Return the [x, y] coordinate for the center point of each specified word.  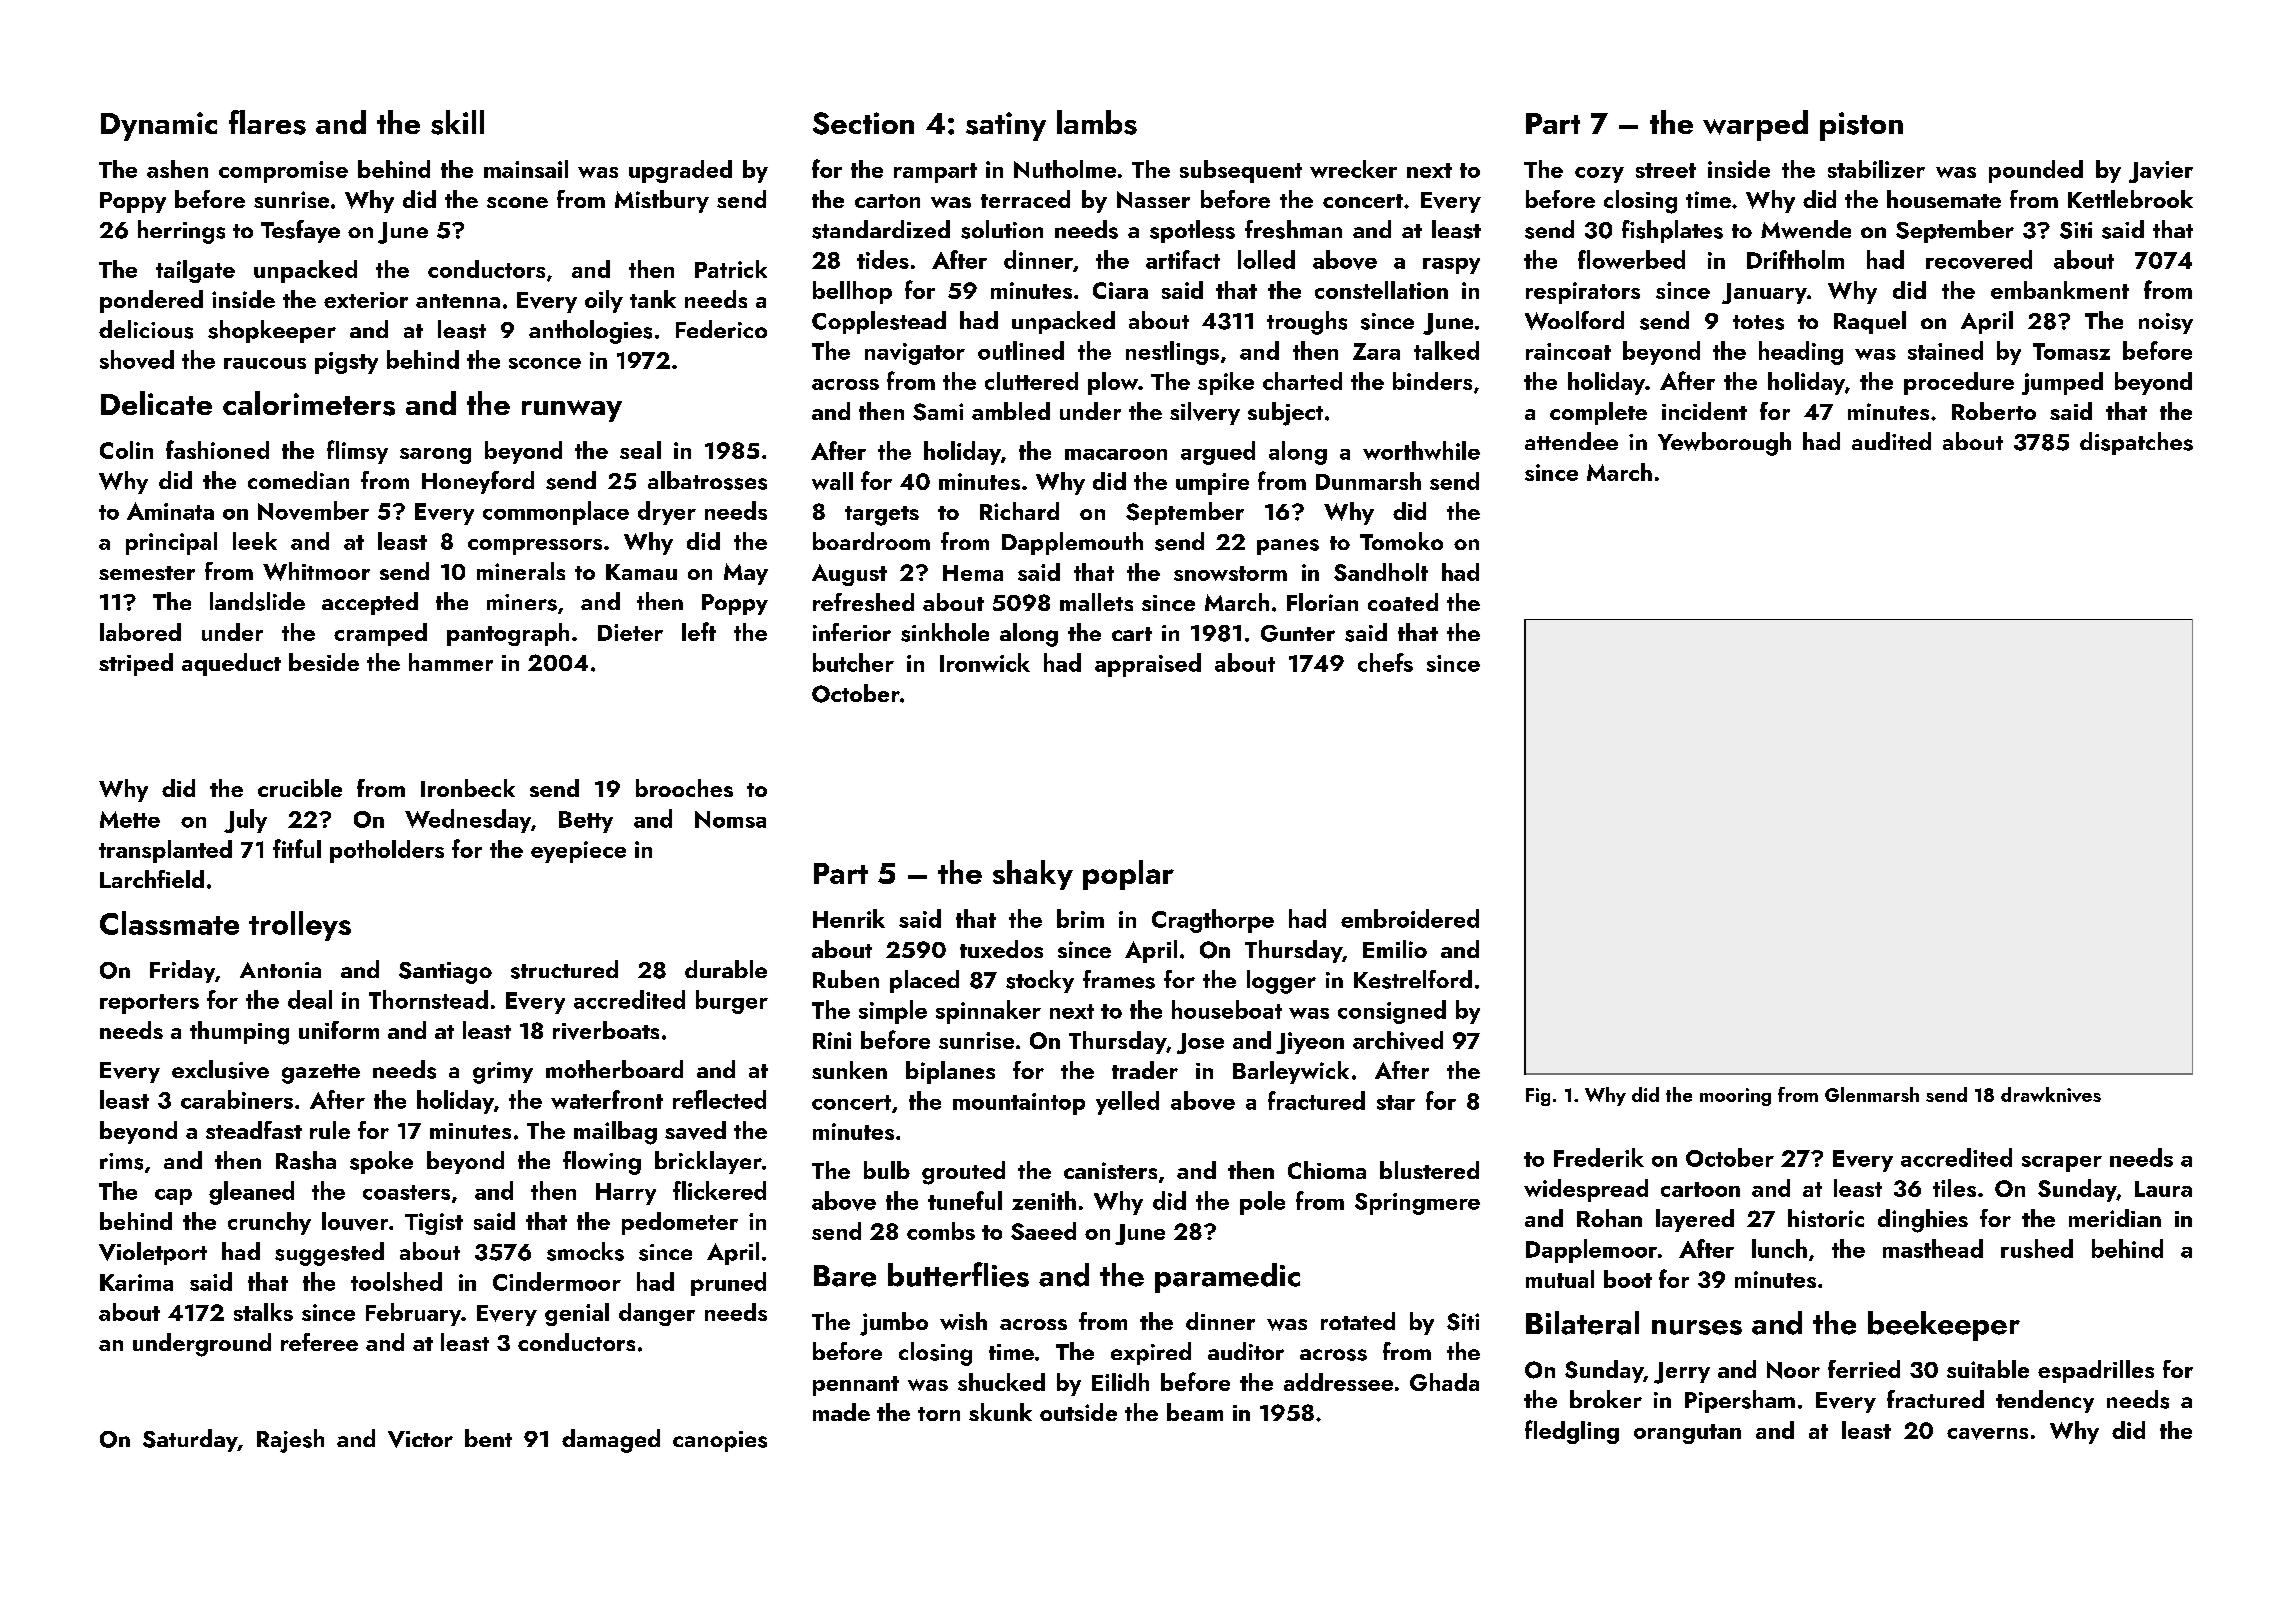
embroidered [1410, 918]
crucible [300, 788]
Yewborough [1724, 444]
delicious [146, 329]
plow [1113, 383]
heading [1801, 353]
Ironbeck [468, 788]
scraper [2062, 1164]
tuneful [965, 1200]
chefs [1385, 662]
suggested [329, 1254]
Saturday [190, 1440]
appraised [1148, 665]
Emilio [1395, 949]
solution [1002, 229]
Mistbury [662, 201]
